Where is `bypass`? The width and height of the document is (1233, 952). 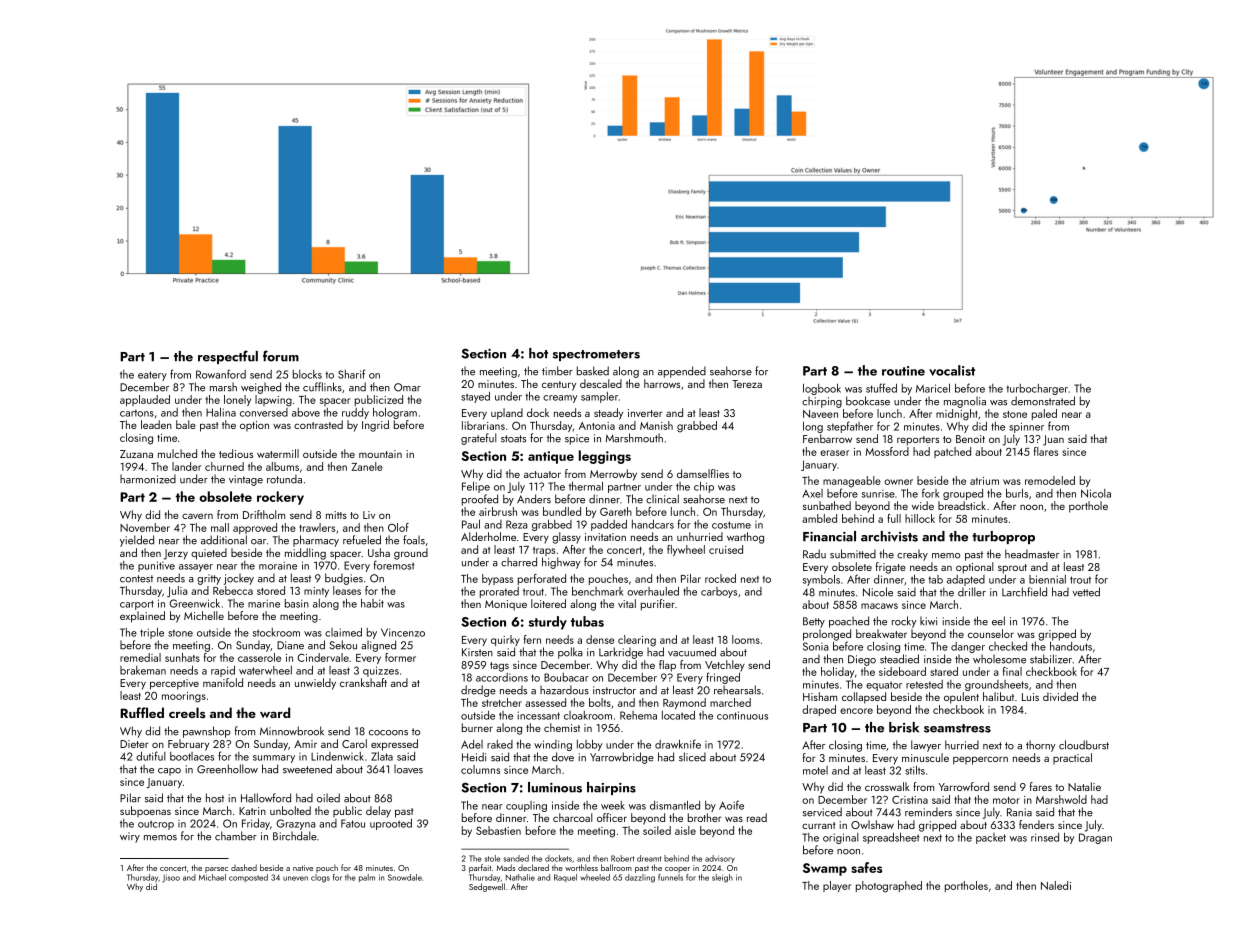
bypass is located at coordinates (497, 579).
